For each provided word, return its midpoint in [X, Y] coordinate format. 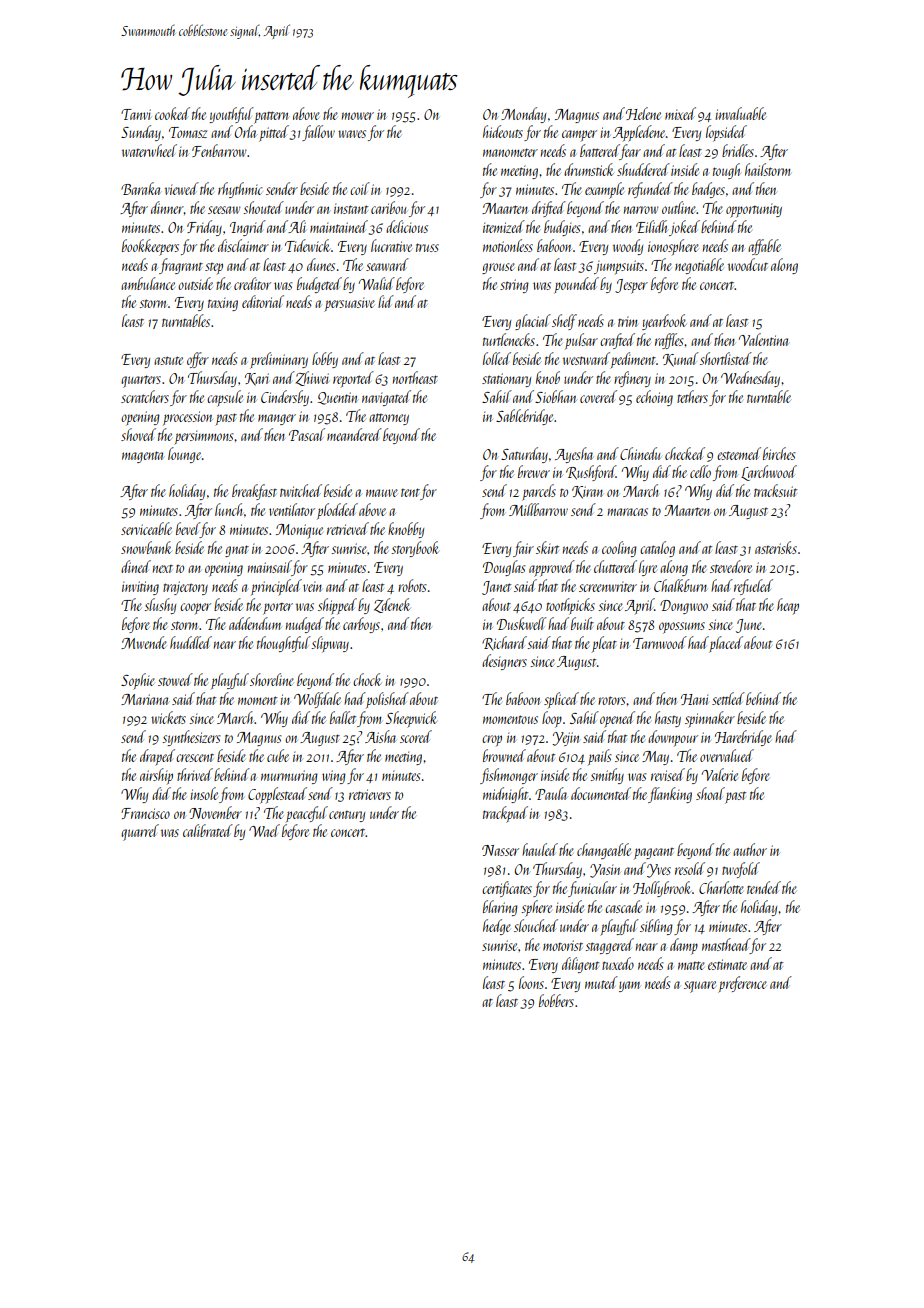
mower [358, 116]
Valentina [763, 339]
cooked [172, 113]
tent [410, 492]
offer [198, 360]
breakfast [254, 492]
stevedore [731, 566]
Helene [643, 113]
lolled [497, 358]
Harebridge [743, 738]
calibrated [208, 830]
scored [416, 736]
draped [157, 757]
